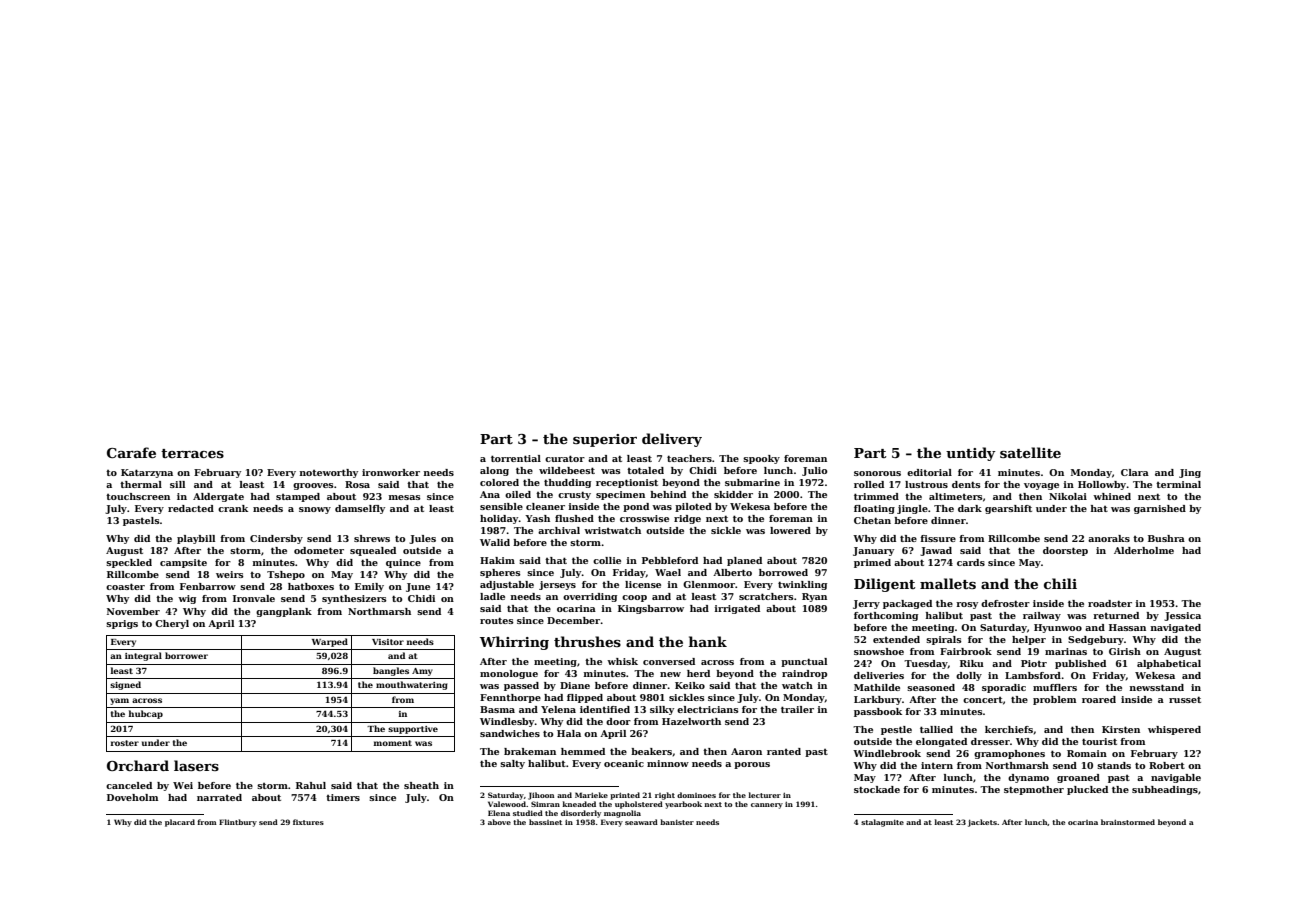 The width and height of the image is (1308, 924). What do you see at coordinates (192, 453) in the image?
I see `terraces` at bounding box center [192, 453].
